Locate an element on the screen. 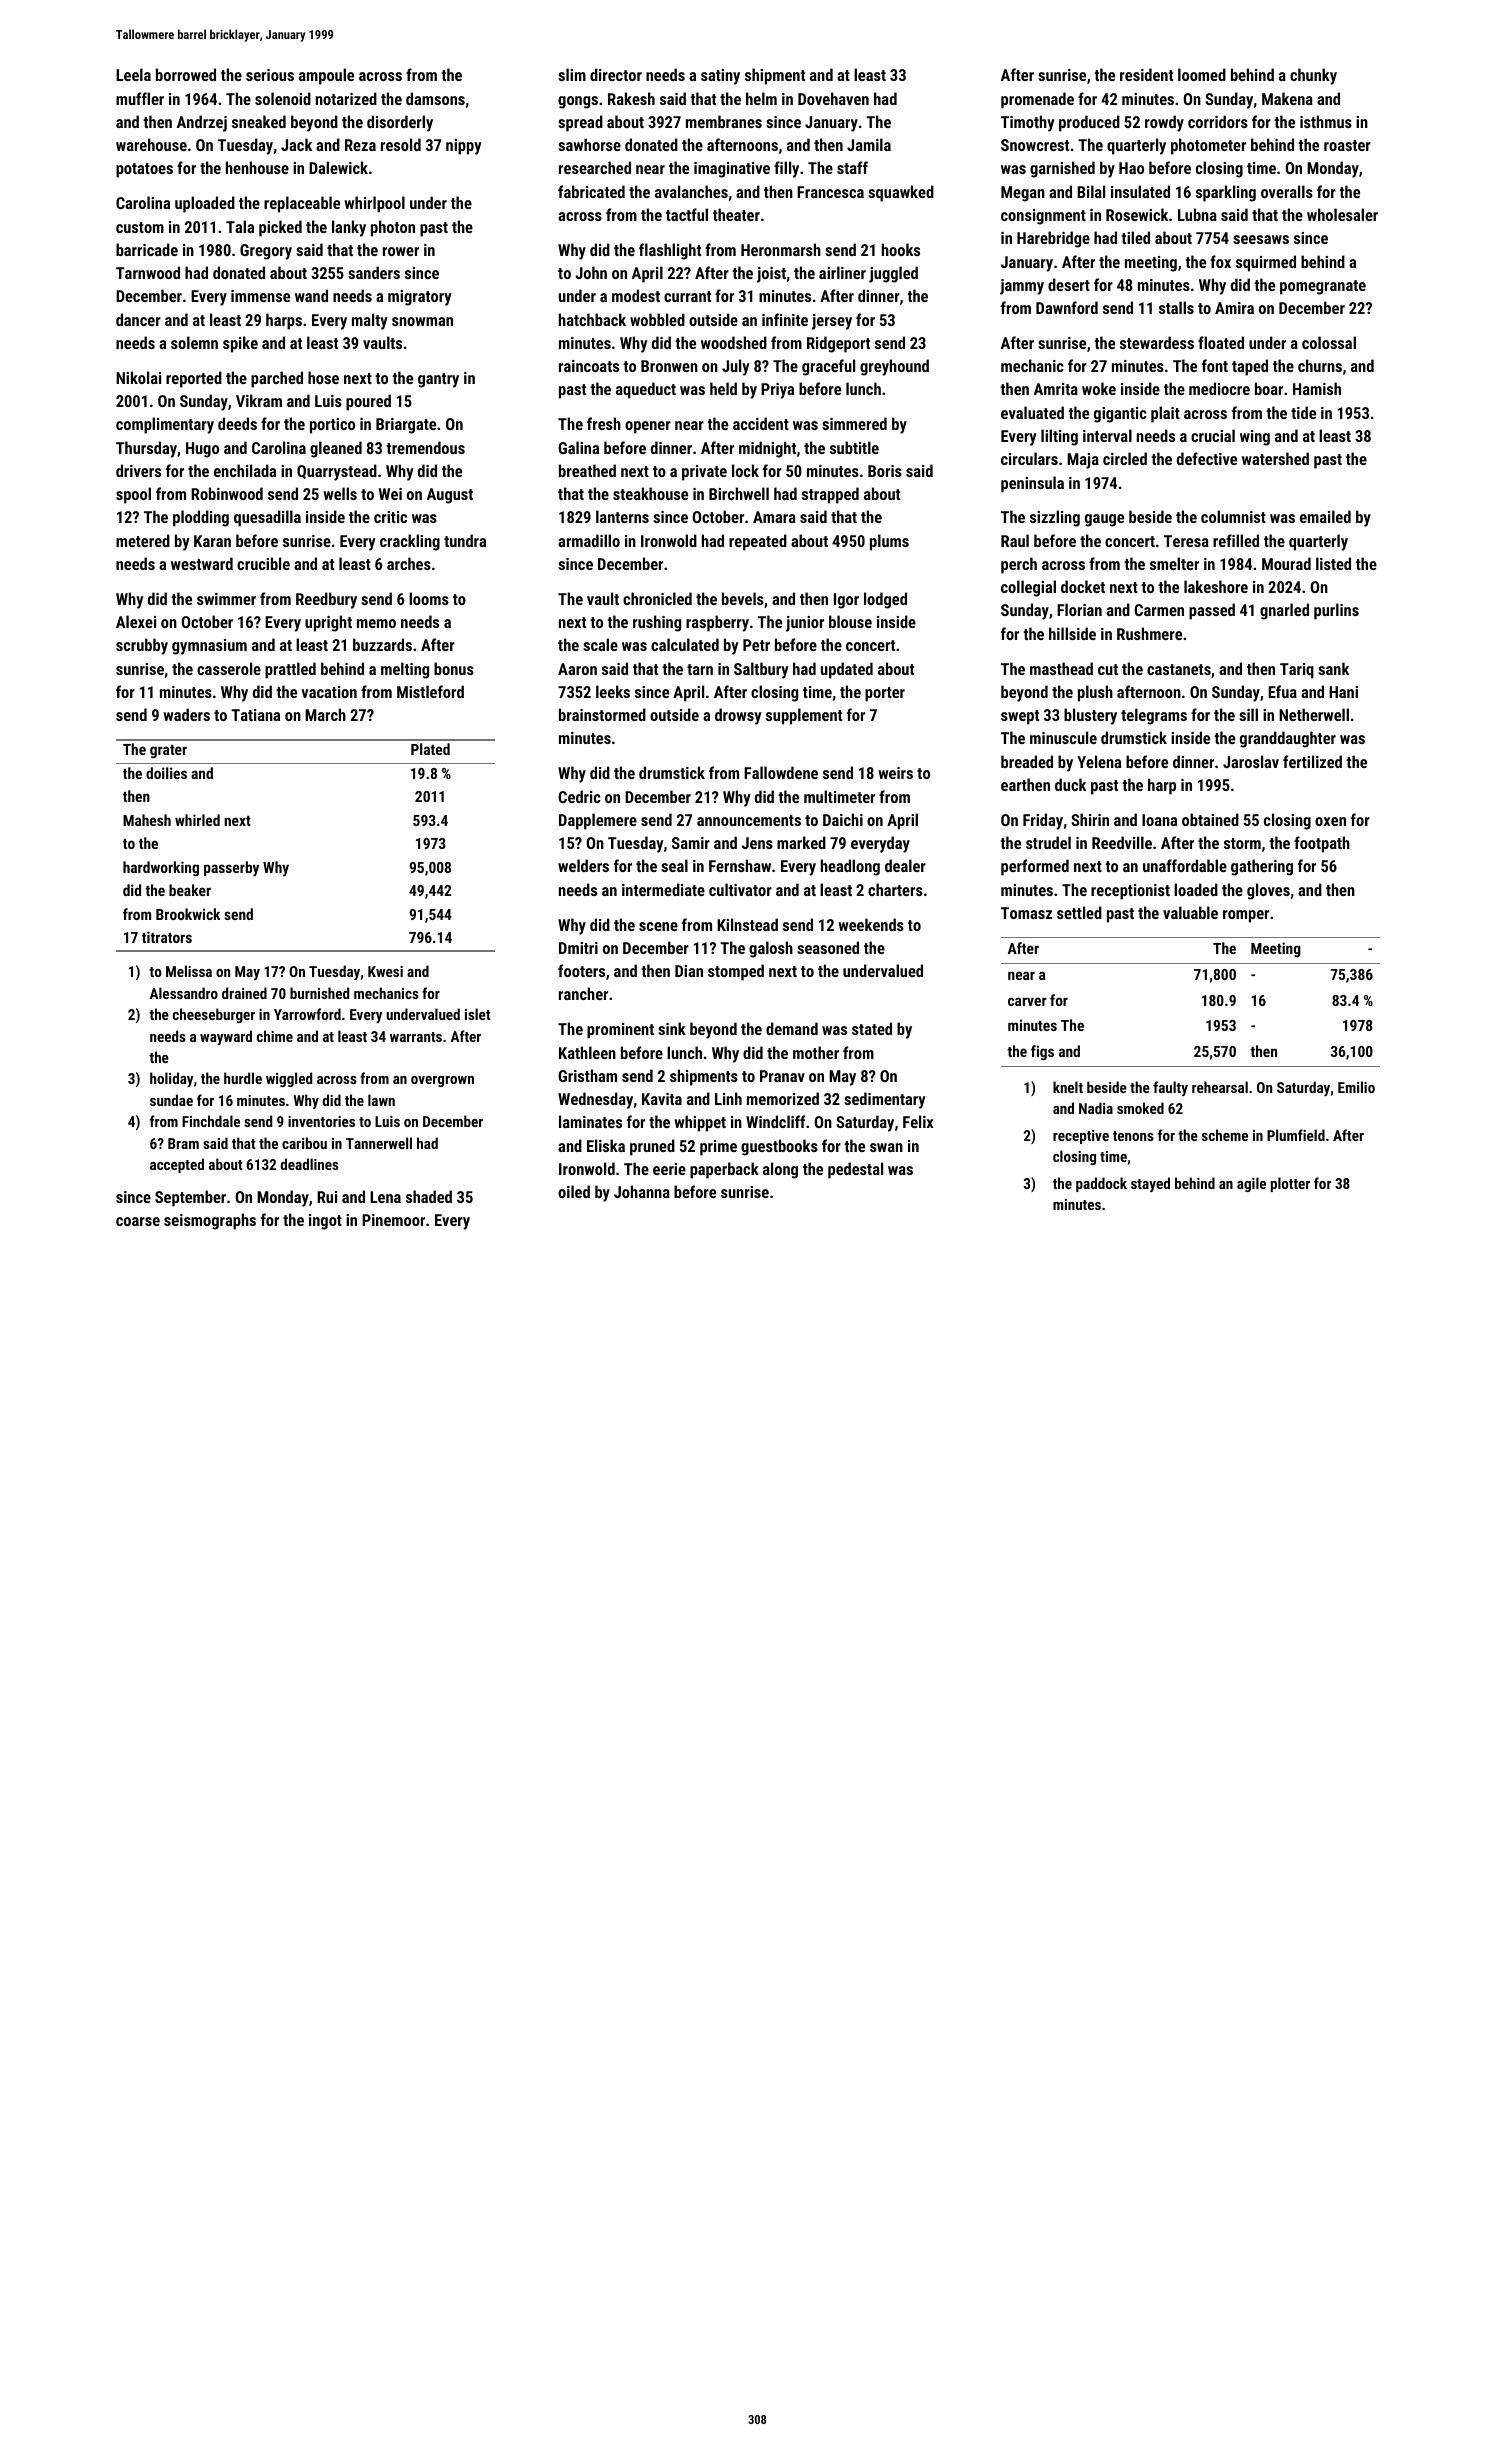 The image size is (1496, 2464). tide is located at coordinates (1303, 412).
